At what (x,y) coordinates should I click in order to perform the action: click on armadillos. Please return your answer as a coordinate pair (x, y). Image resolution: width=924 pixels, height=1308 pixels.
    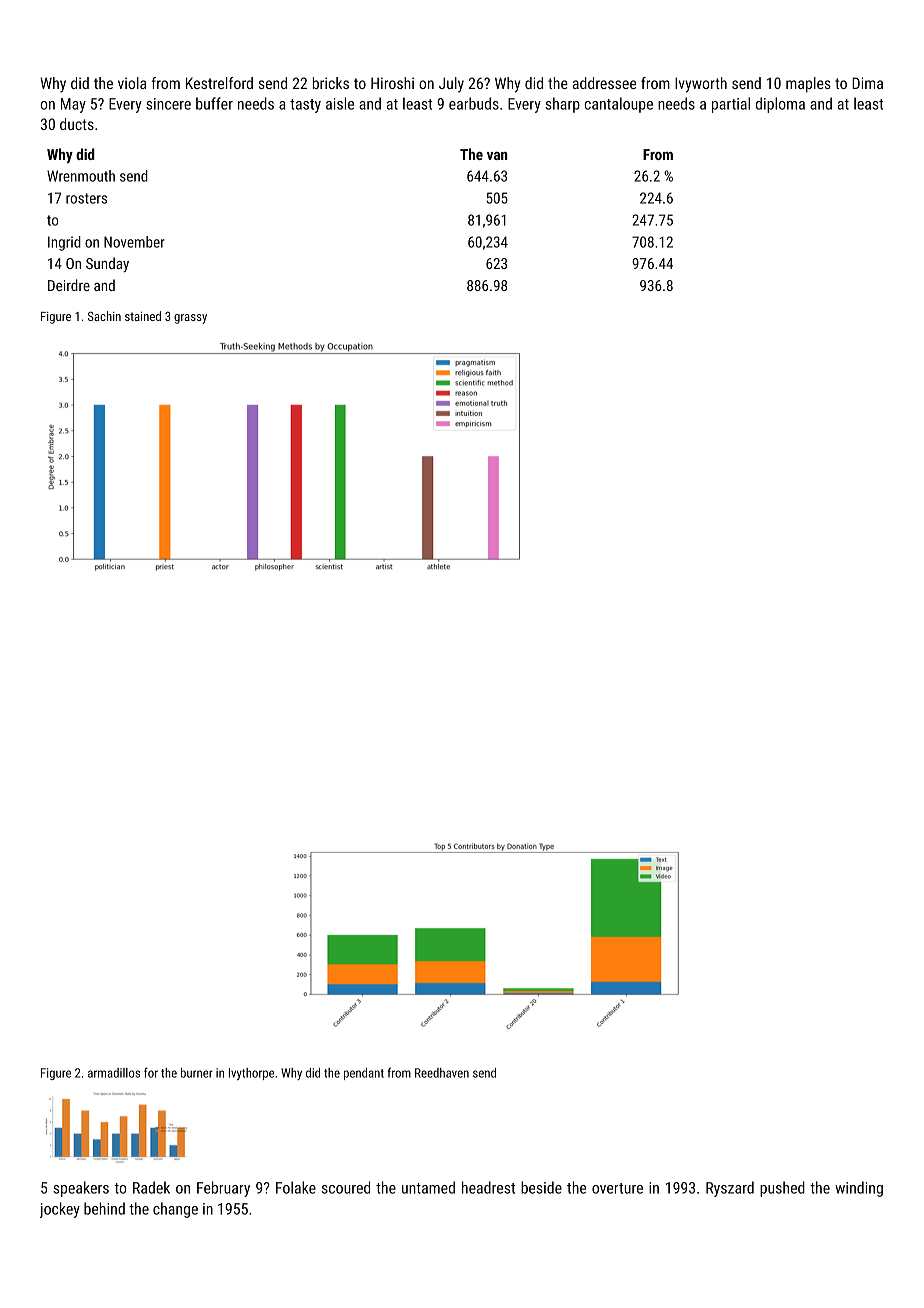
    Looking at the image, I should click on (114, 1073).
